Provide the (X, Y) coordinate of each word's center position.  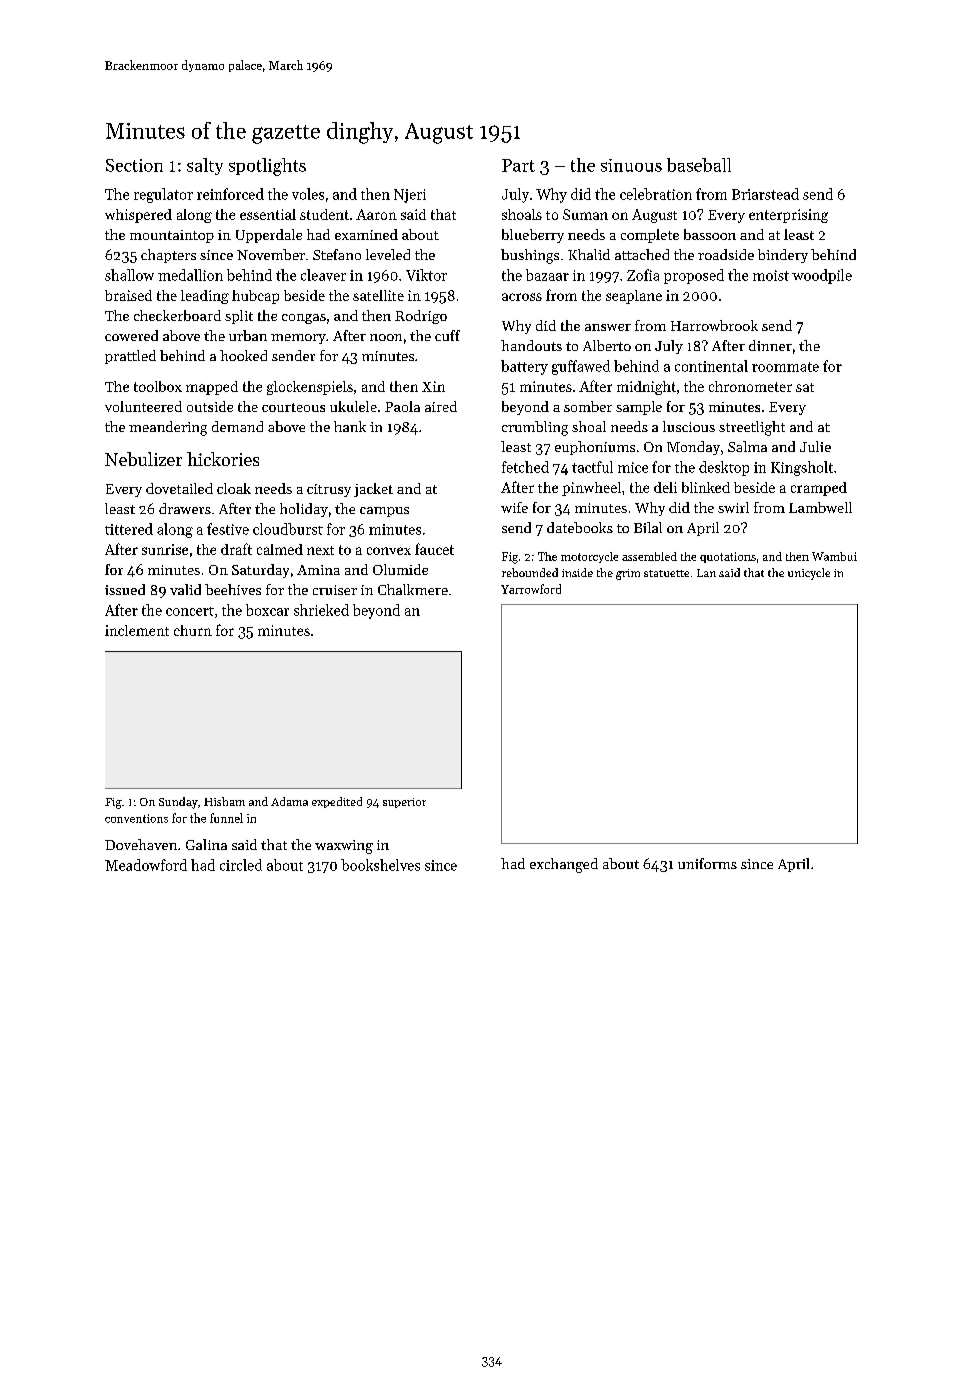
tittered (129, 529)
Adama (289, 801)
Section (134, 165)
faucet (434, 549)
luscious (689, 426)
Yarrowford (531, 589)
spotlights (267, 167)
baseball (699, 165)
